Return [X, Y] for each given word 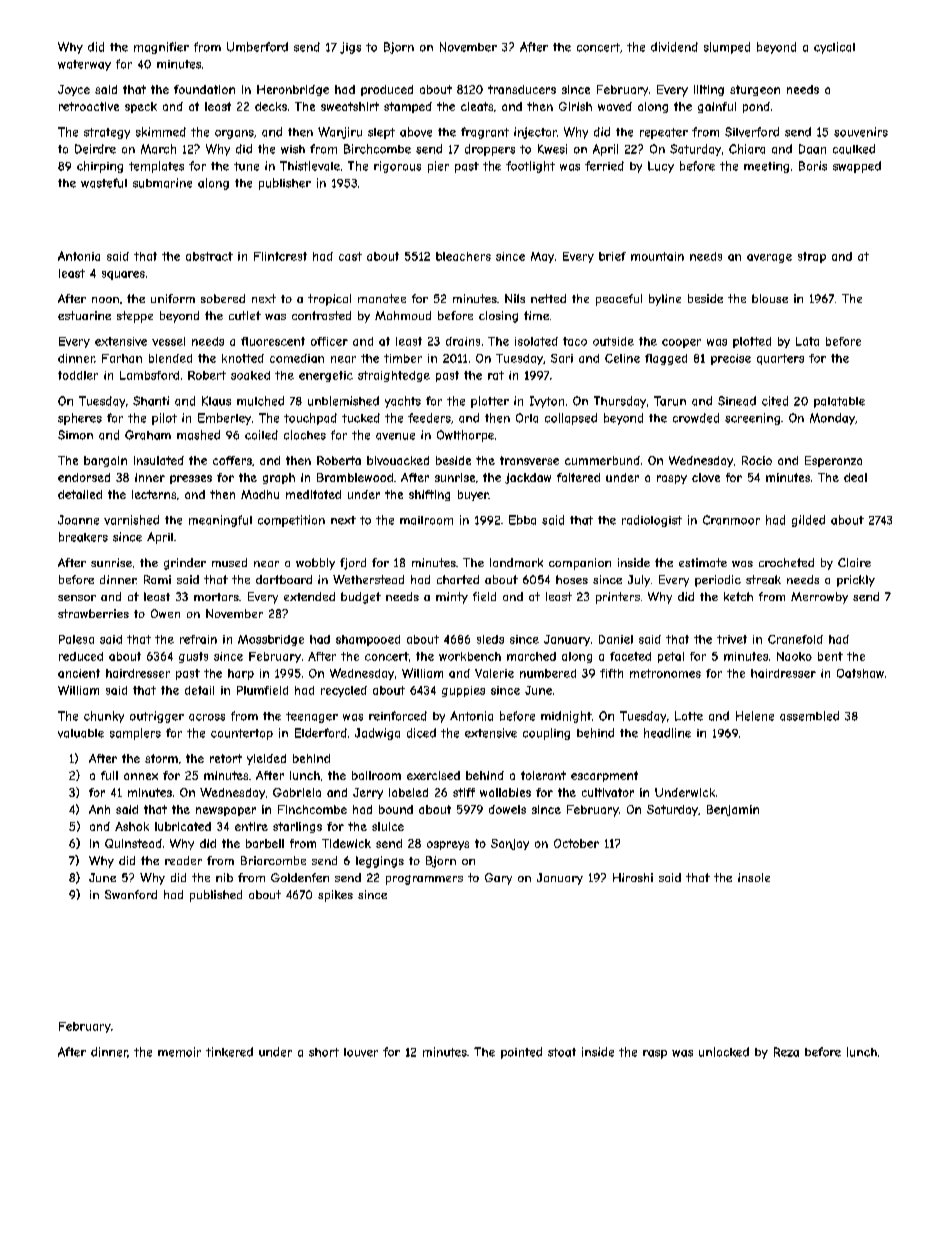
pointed [521, 1053]
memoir [179, 1052]
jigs [350, 48]
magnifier [161, 48]
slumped [727, 48]
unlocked [724, 1052]
